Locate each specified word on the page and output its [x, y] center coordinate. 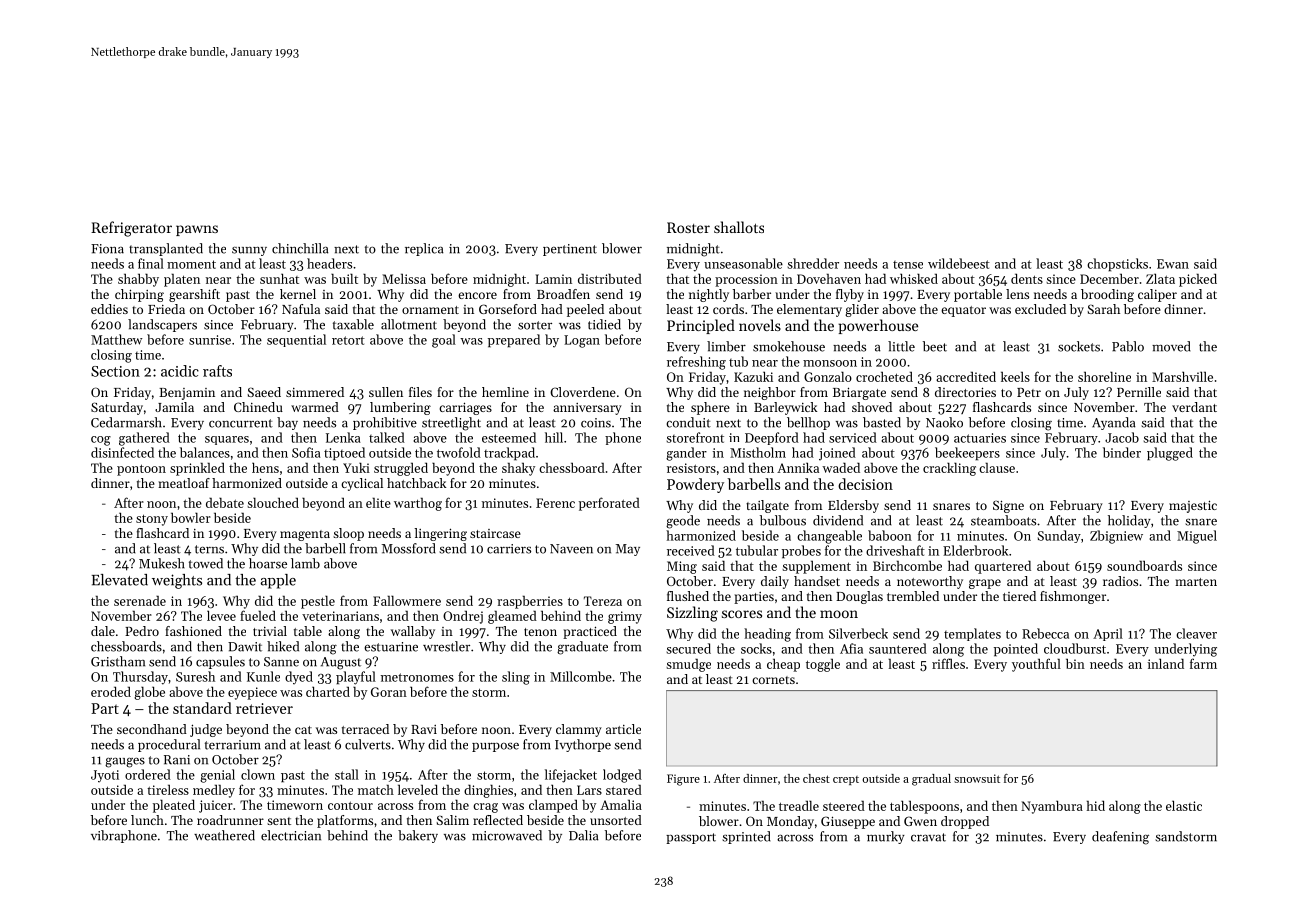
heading [767, 635]
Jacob [1122, 437]
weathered [224, 835]
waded [841, 467]
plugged [1170, 454]
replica [424, 249]
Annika [798, 467]
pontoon [141, 470]
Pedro [142, 631]
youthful [1036, 665]
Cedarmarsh [126, 422]
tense [908, 265]
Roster [688, 227]
